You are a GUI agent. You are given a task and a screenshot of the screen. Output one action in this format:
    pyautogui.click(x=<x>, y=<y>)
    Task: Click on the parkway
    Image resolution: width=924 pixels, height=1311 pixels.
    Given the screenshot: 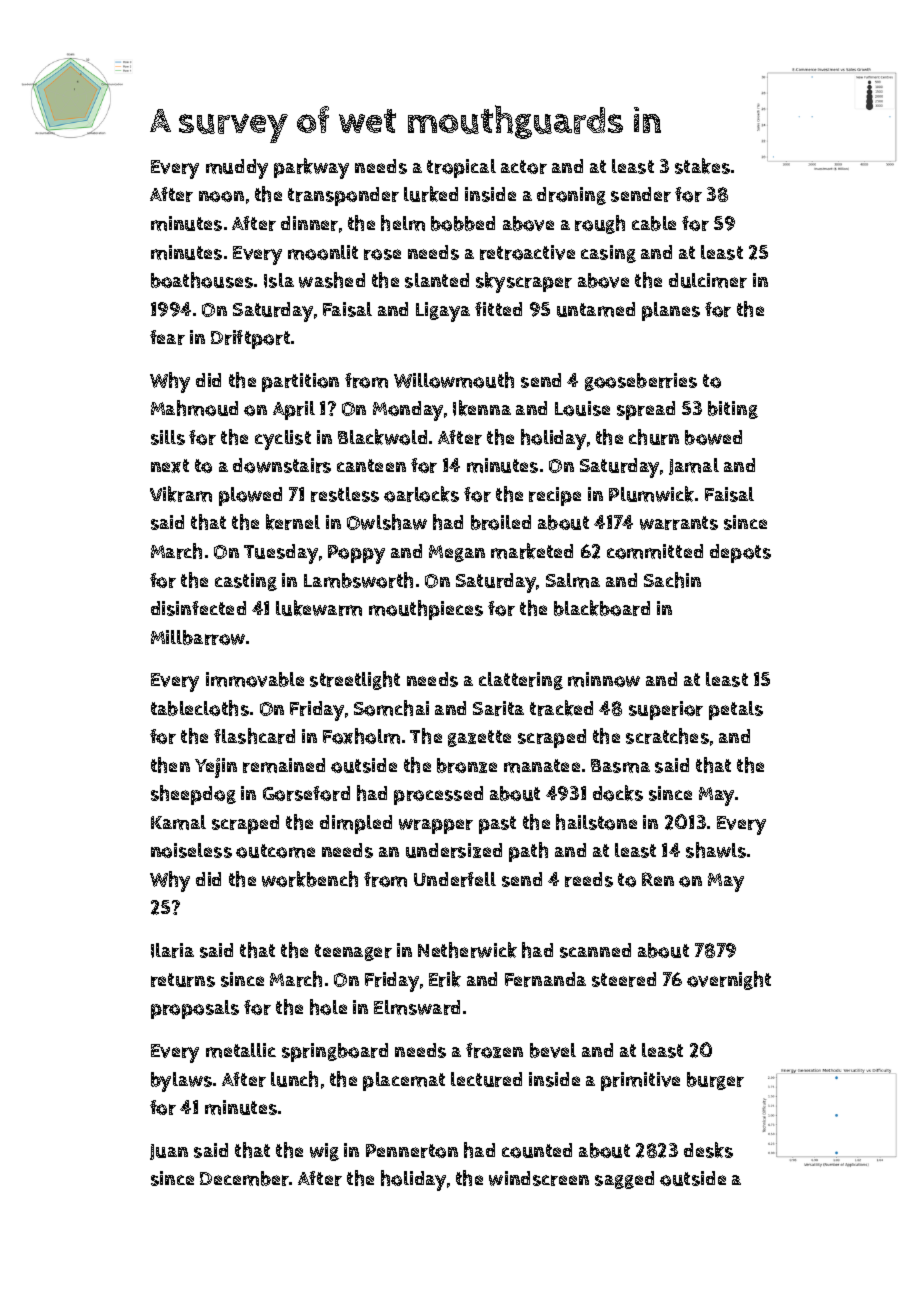 What is the action you would take?
    pyautogui.click(x=311, y=168)
